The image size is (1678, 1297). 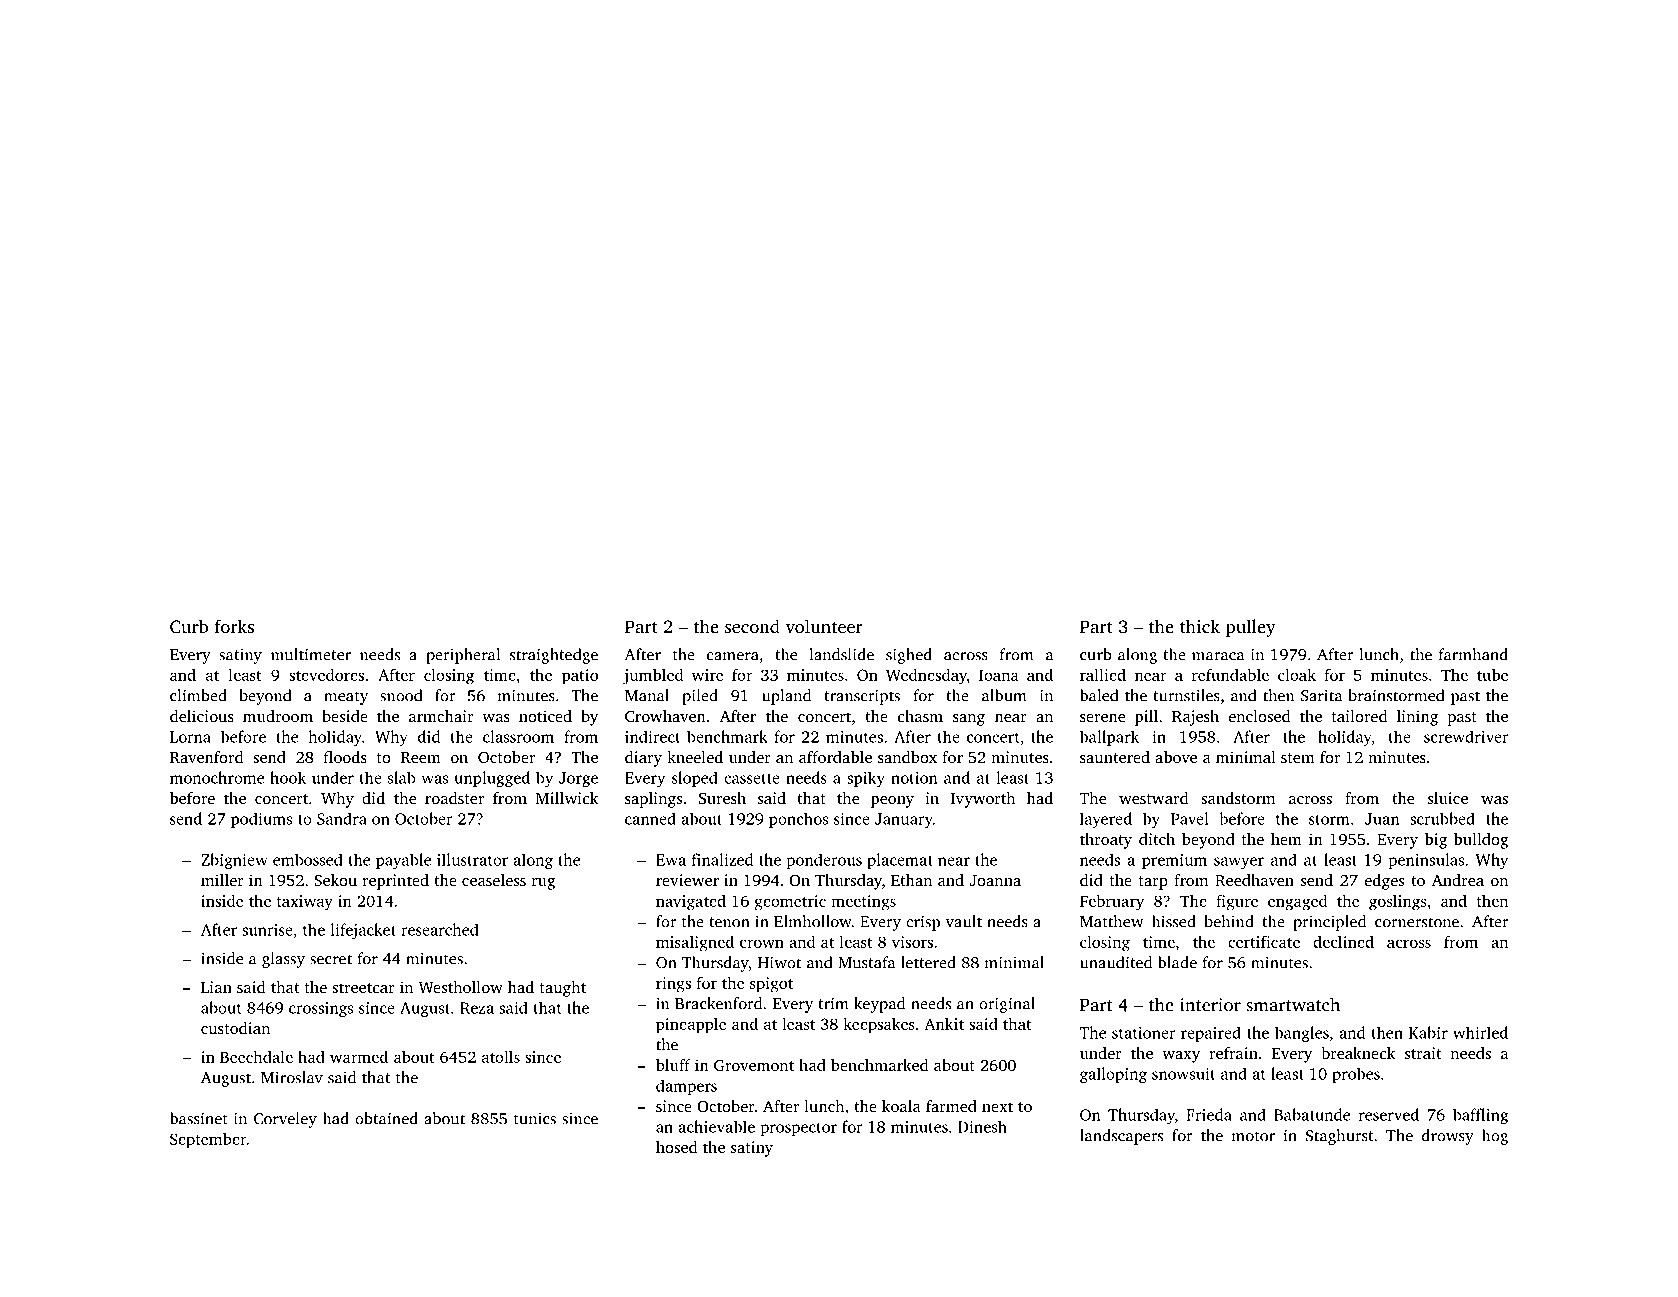 I want to click on Elmhollow, so click(x=813, y=921).
